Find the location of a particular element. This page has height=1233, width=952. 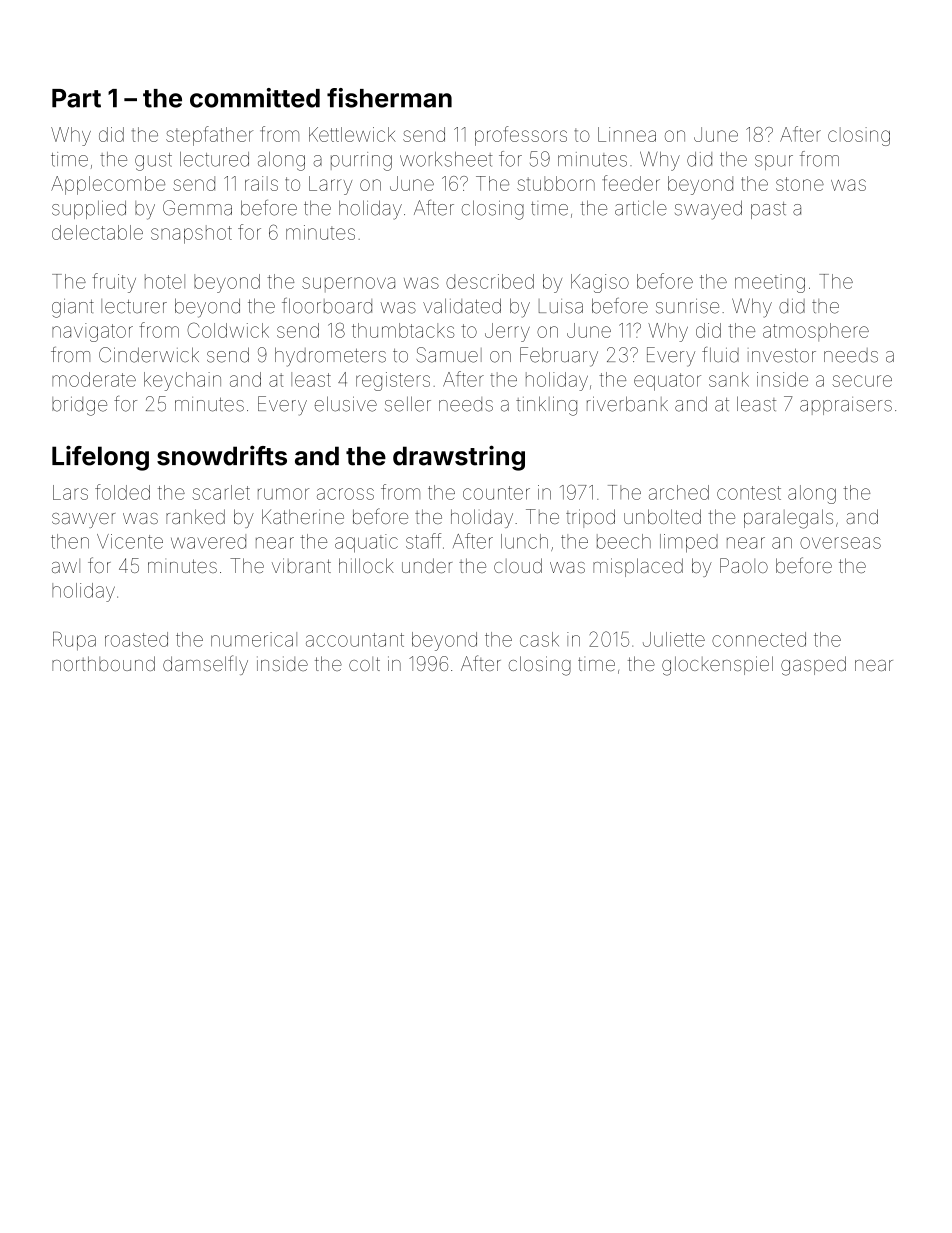

cloud is located at coordinates (518, 565).
